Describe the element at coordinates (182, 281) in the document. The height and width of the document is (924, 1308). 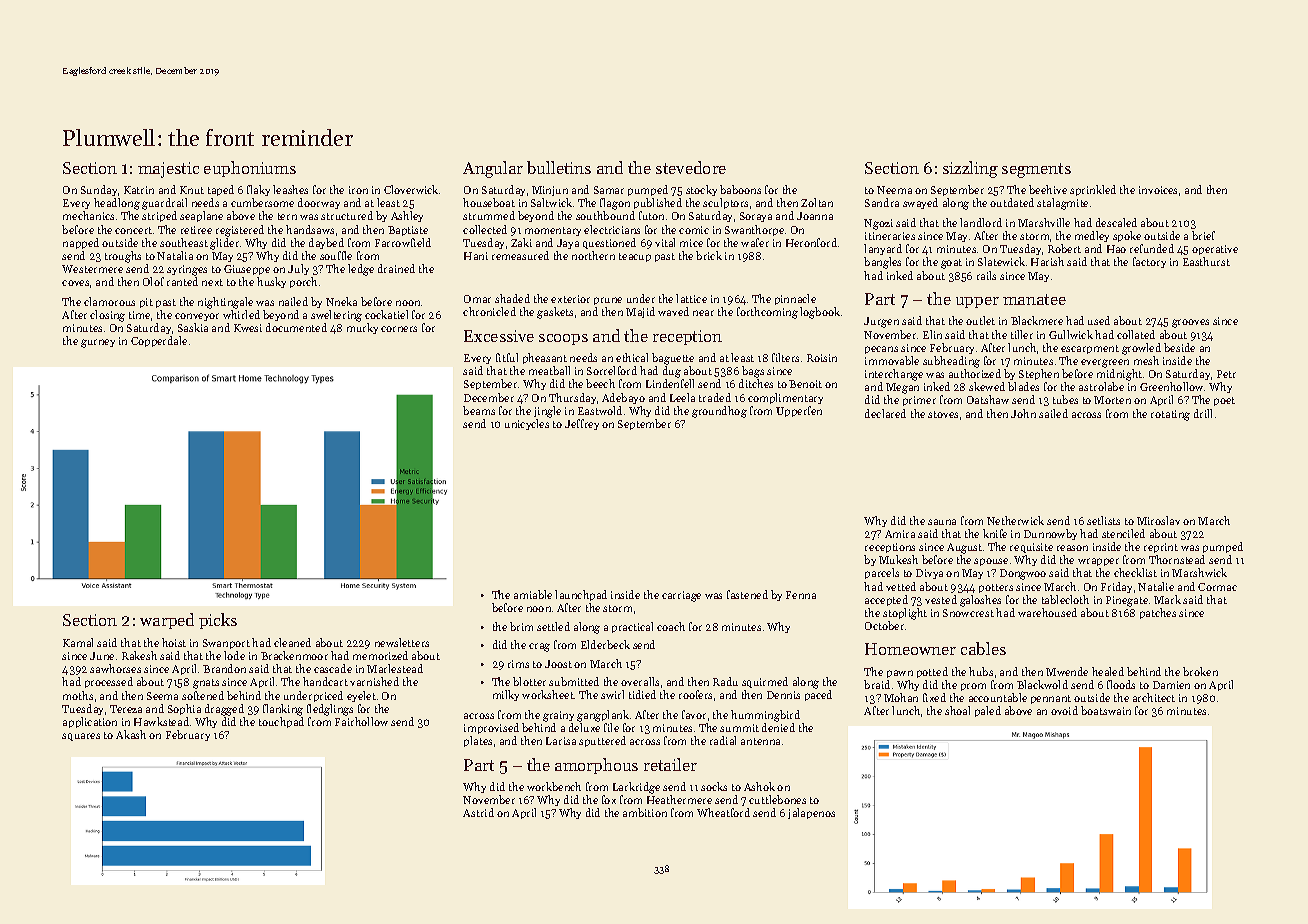
I see `ranted` at that location.
